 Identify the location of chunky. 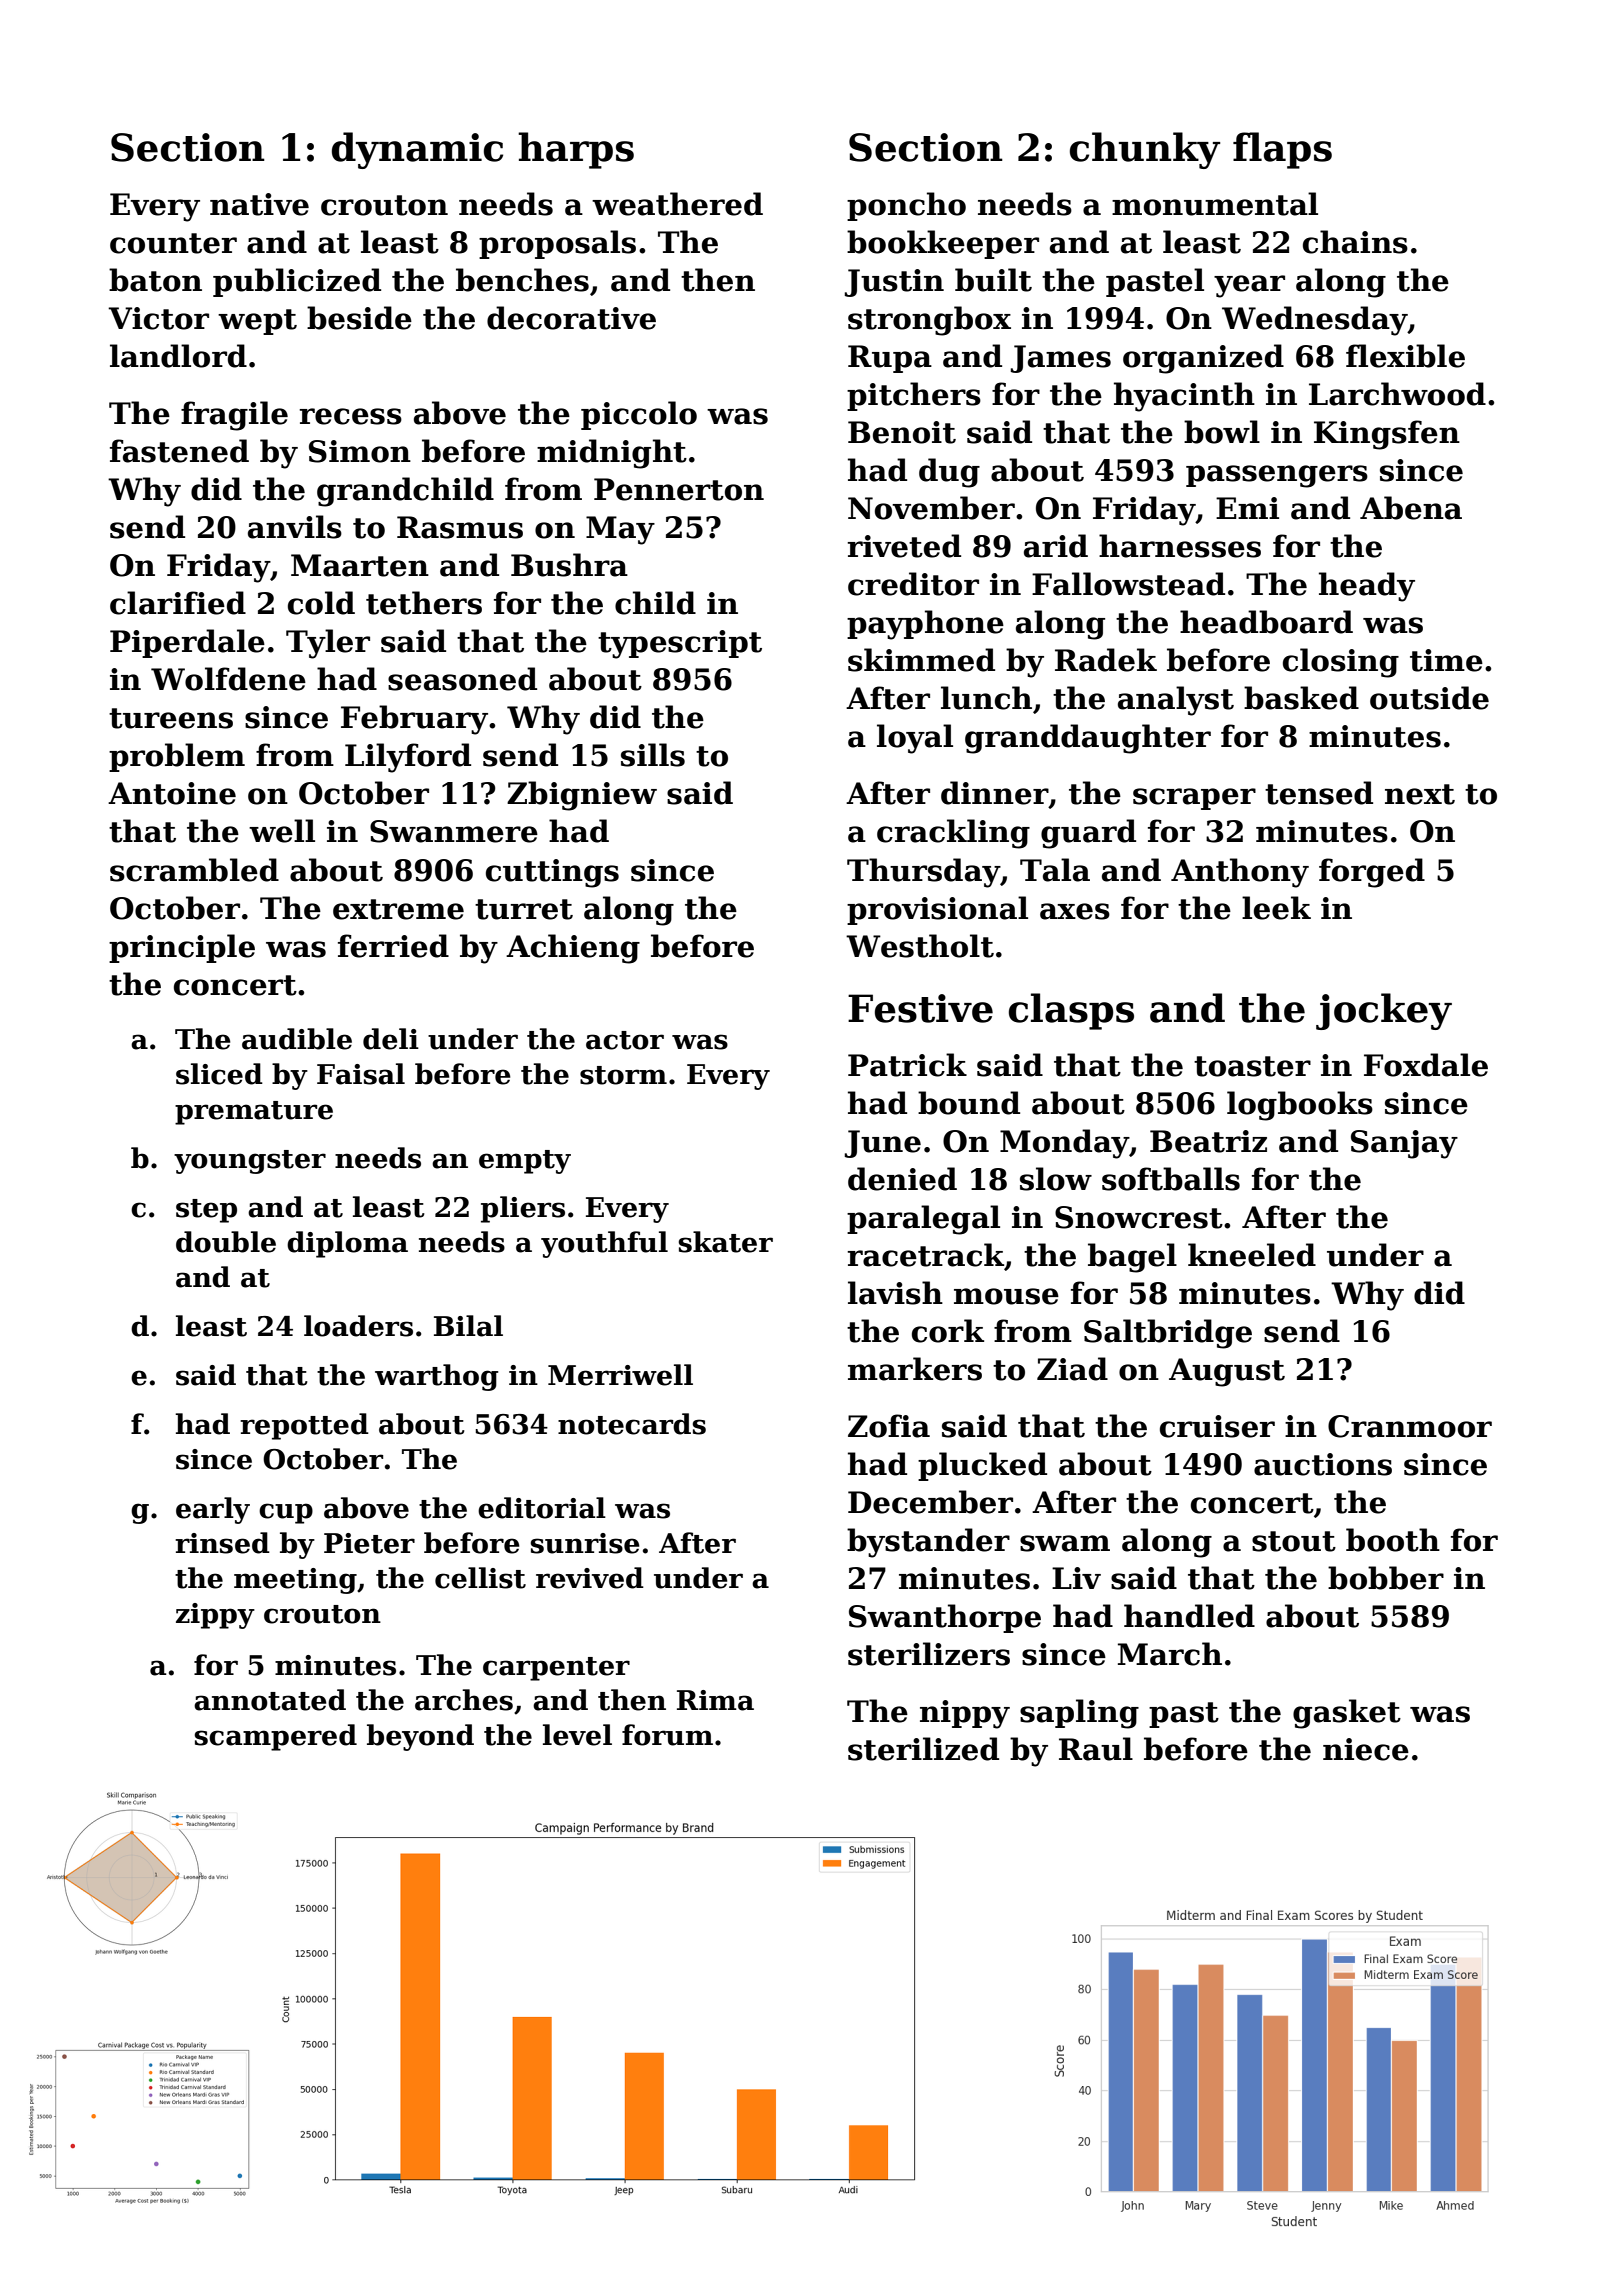
(1145, 150).
